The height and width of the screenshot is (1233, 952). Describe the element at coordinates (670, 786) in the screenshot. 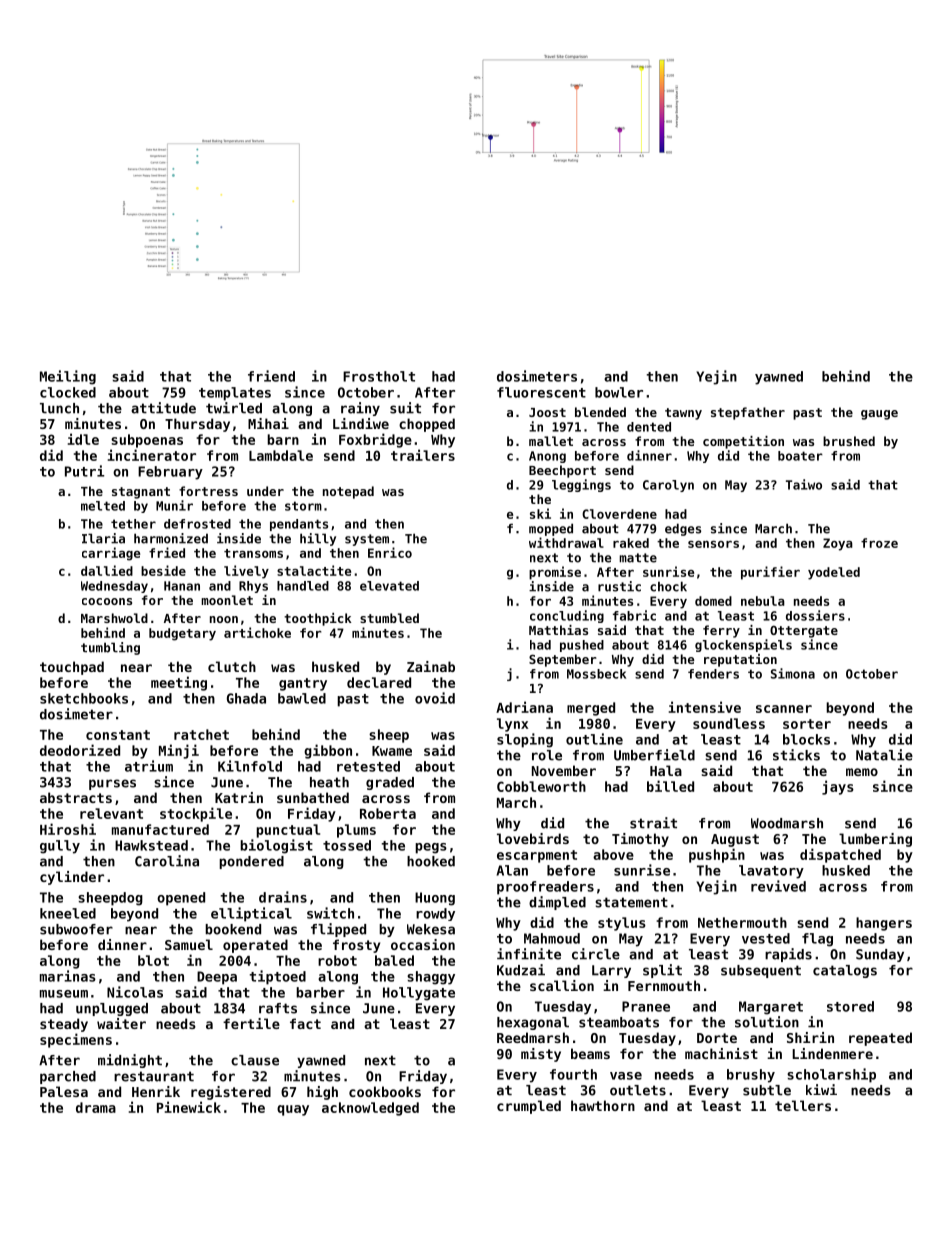

I see `billed` at that location.
